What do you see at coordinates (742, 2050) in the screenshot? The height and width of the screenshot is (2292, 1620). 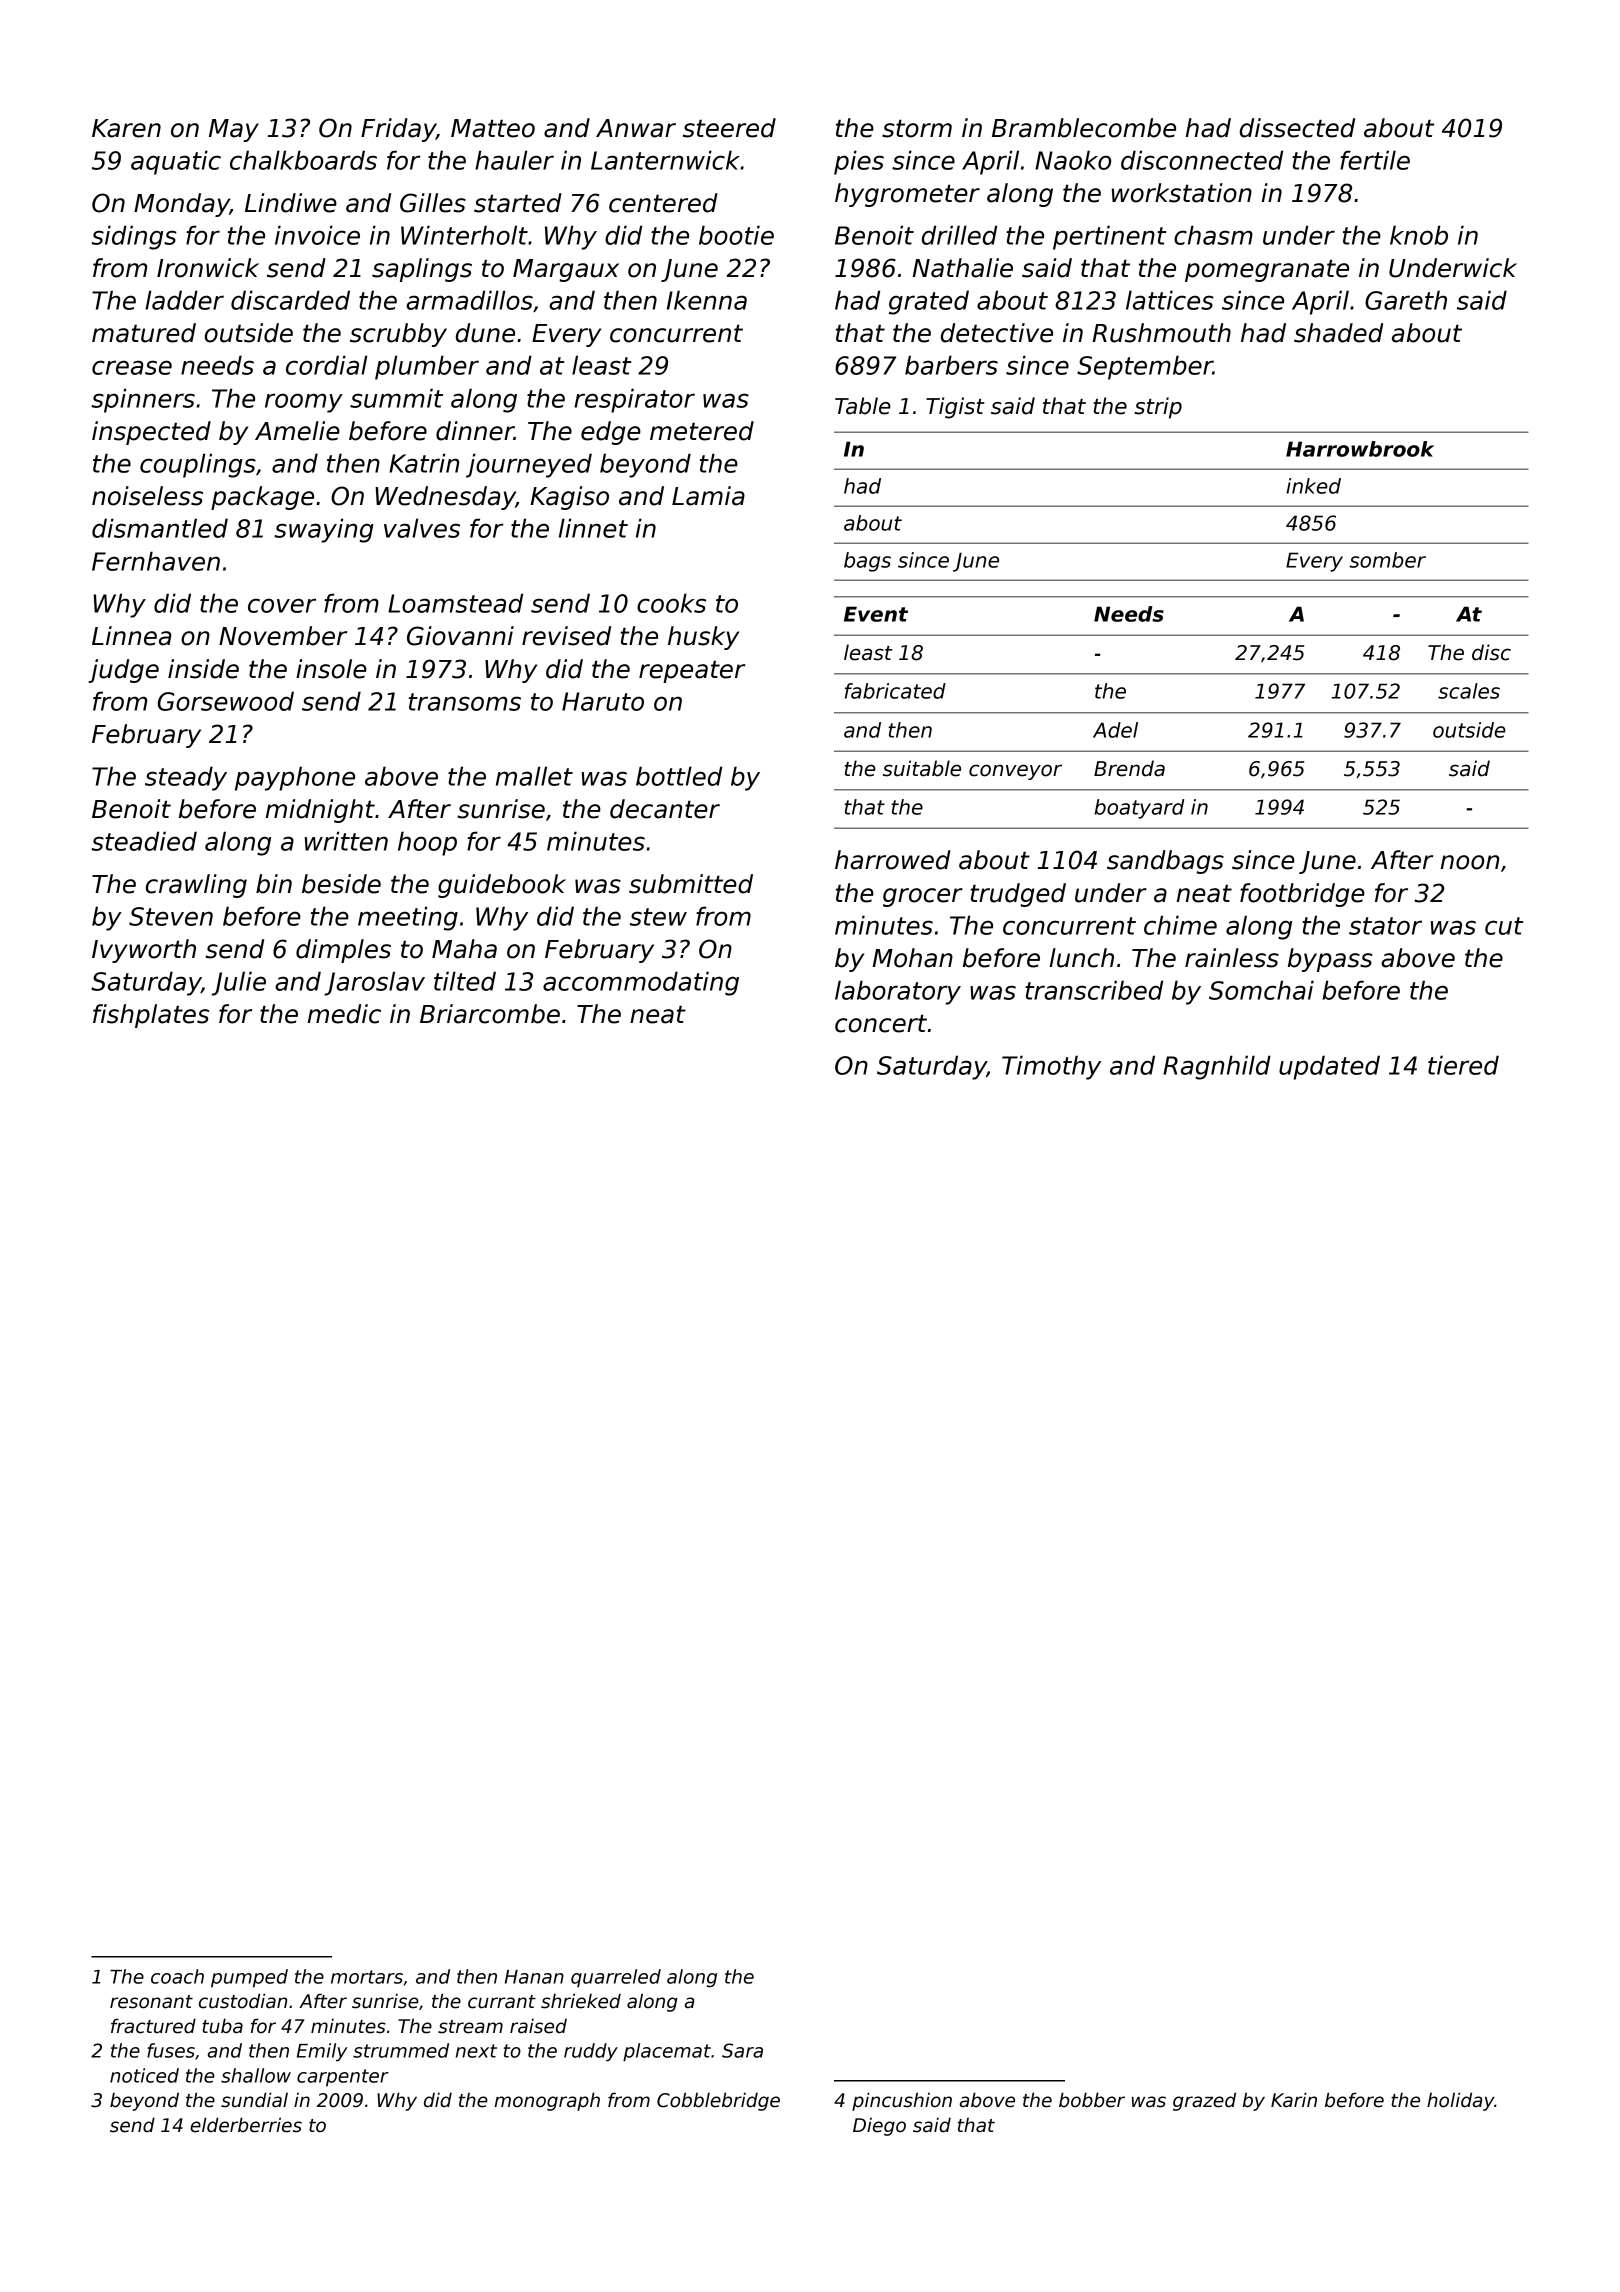 I see `Sara` at bounding box center [742, 2050].
